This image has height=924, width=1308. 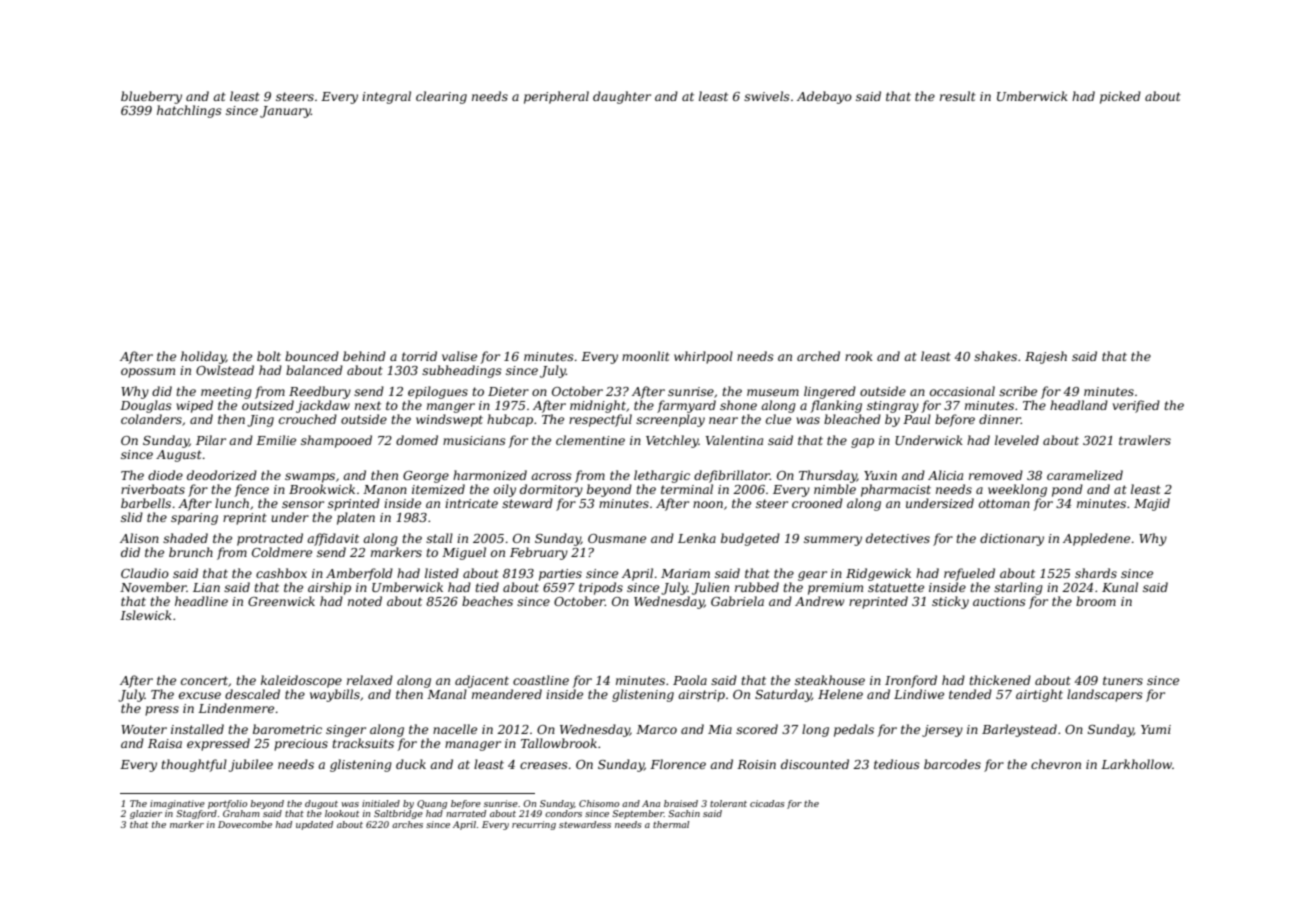 What do you see at coordinates (1136, 406) in the image?
I see `verified` at bounding box center [1136, 406].
